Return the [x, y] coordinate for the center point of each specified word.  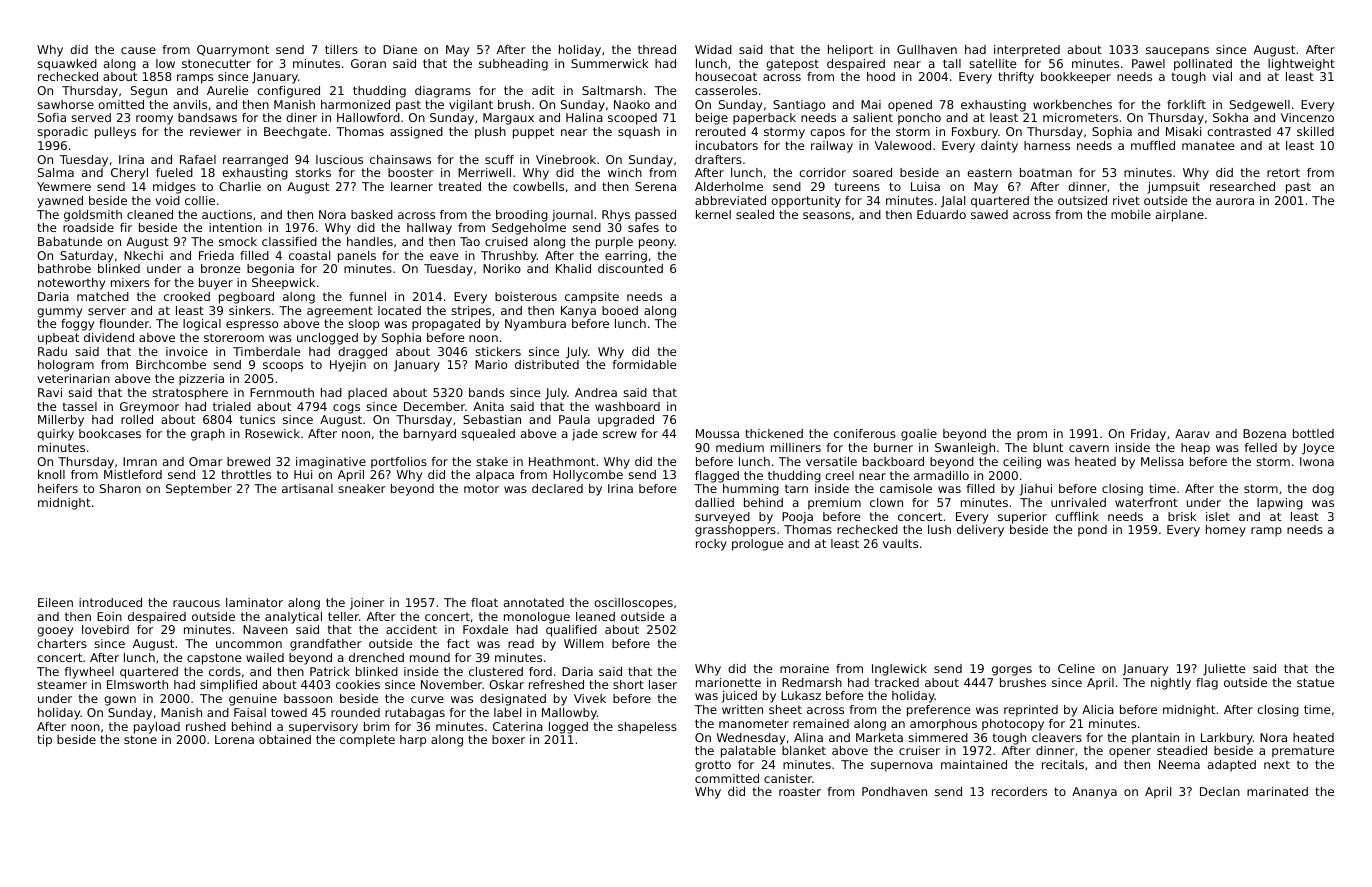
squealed [488, 435]
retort [1283, 172]
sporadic [62, 133]
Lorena [234, 739]
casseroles [726, 90]
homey [1226, 531]
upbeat [58, 339]
